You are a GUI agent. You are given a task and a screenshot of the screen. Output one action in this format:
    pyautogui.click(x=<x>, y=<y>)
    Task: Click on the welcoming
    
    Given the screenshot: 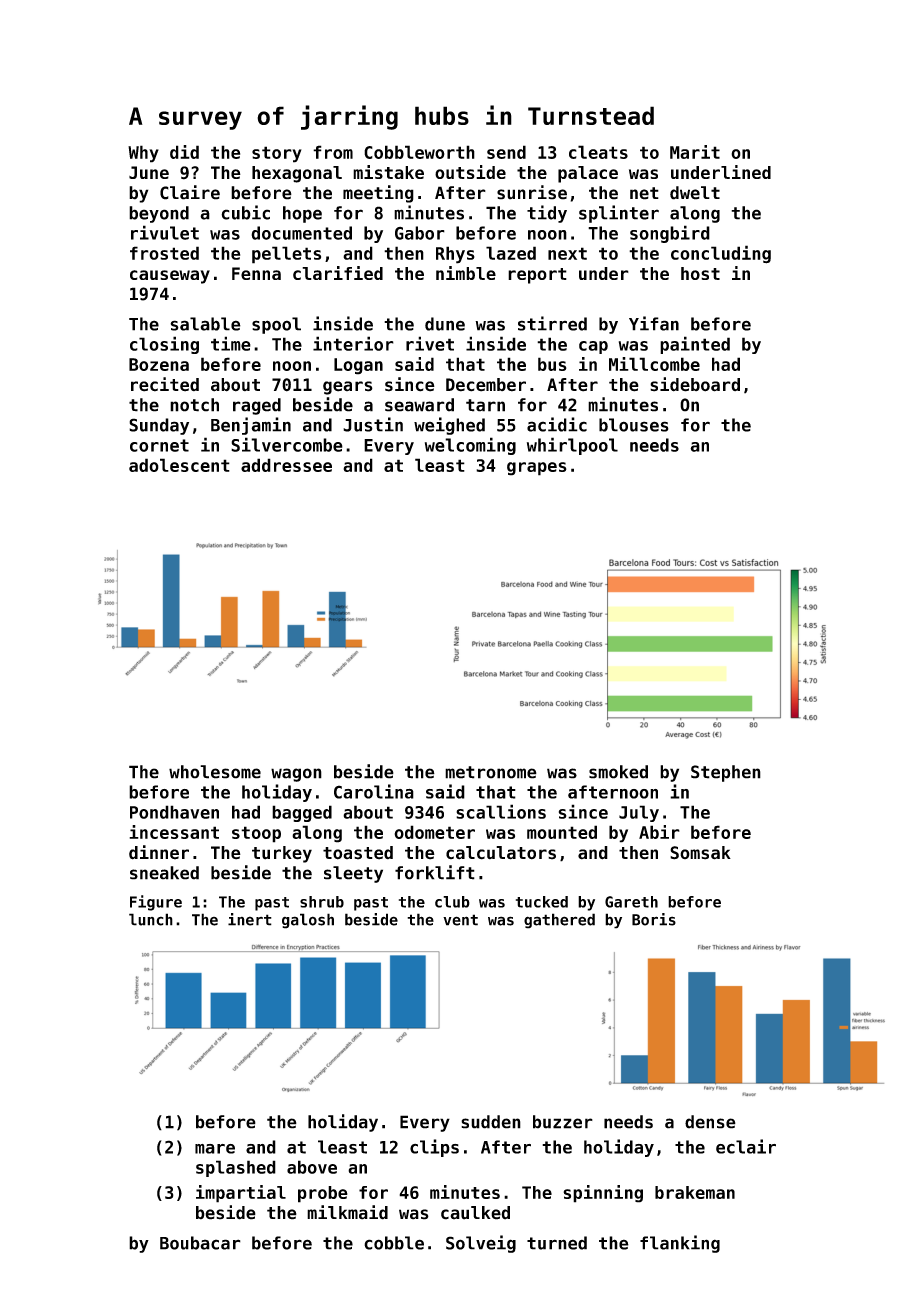 What is the action you would take?
    pyautogui.click(x=470, y=446)
